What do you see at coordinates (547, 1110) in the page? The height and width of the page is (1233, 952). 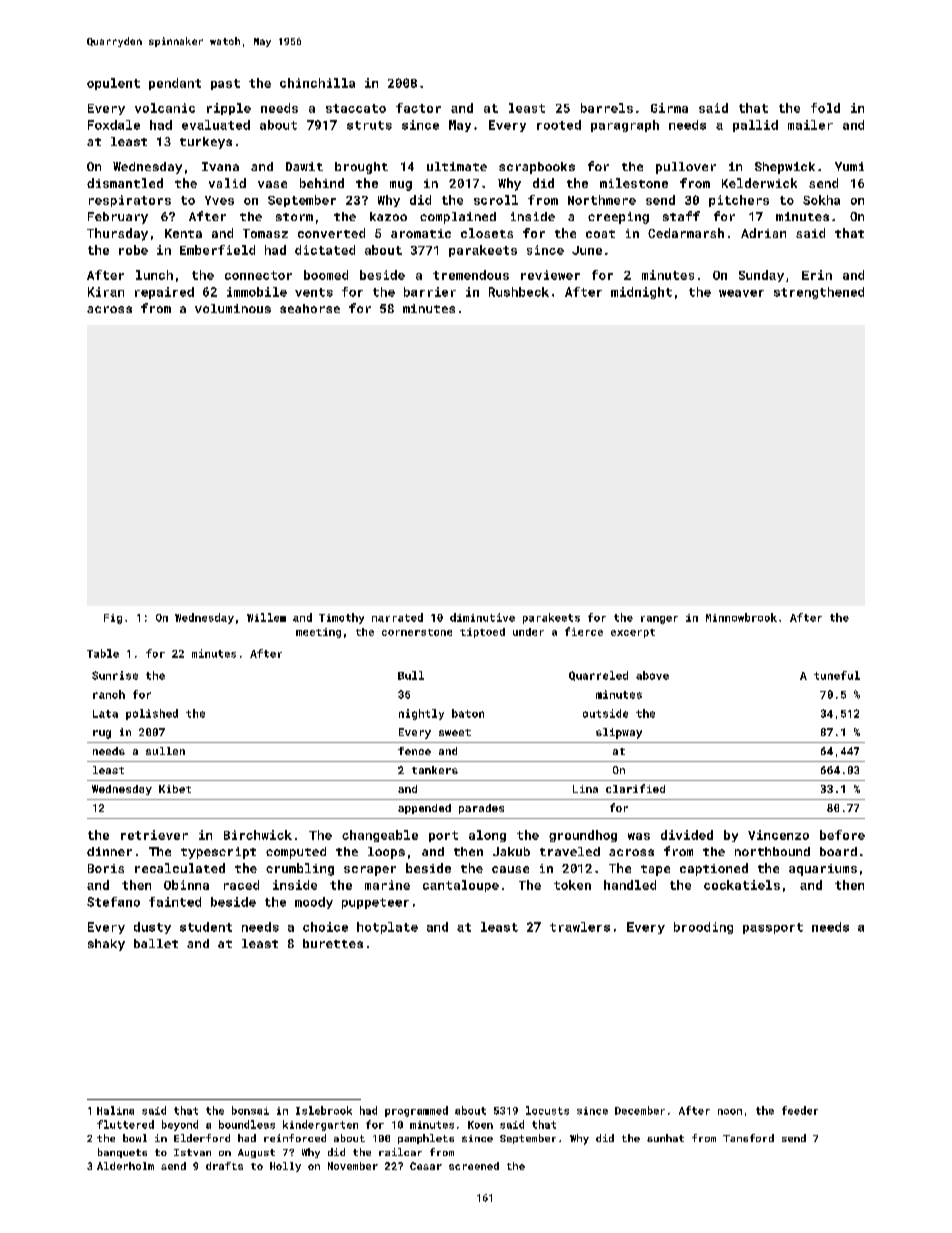 I see `locusts` at bounding box center [547, 1110].
